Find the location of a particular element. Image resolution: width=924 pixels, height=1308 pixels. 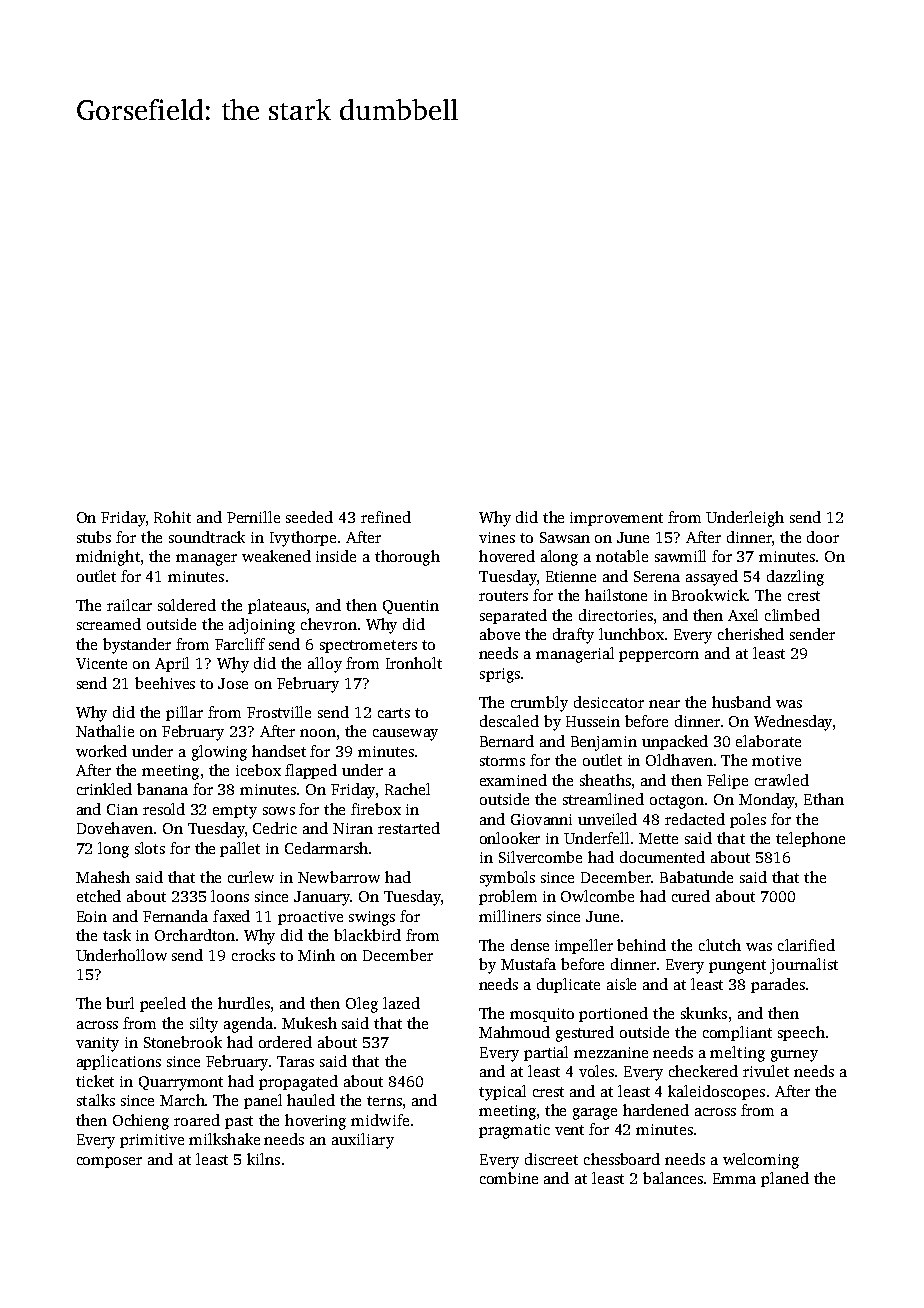

planed is located at coordinates (785, 1179).
